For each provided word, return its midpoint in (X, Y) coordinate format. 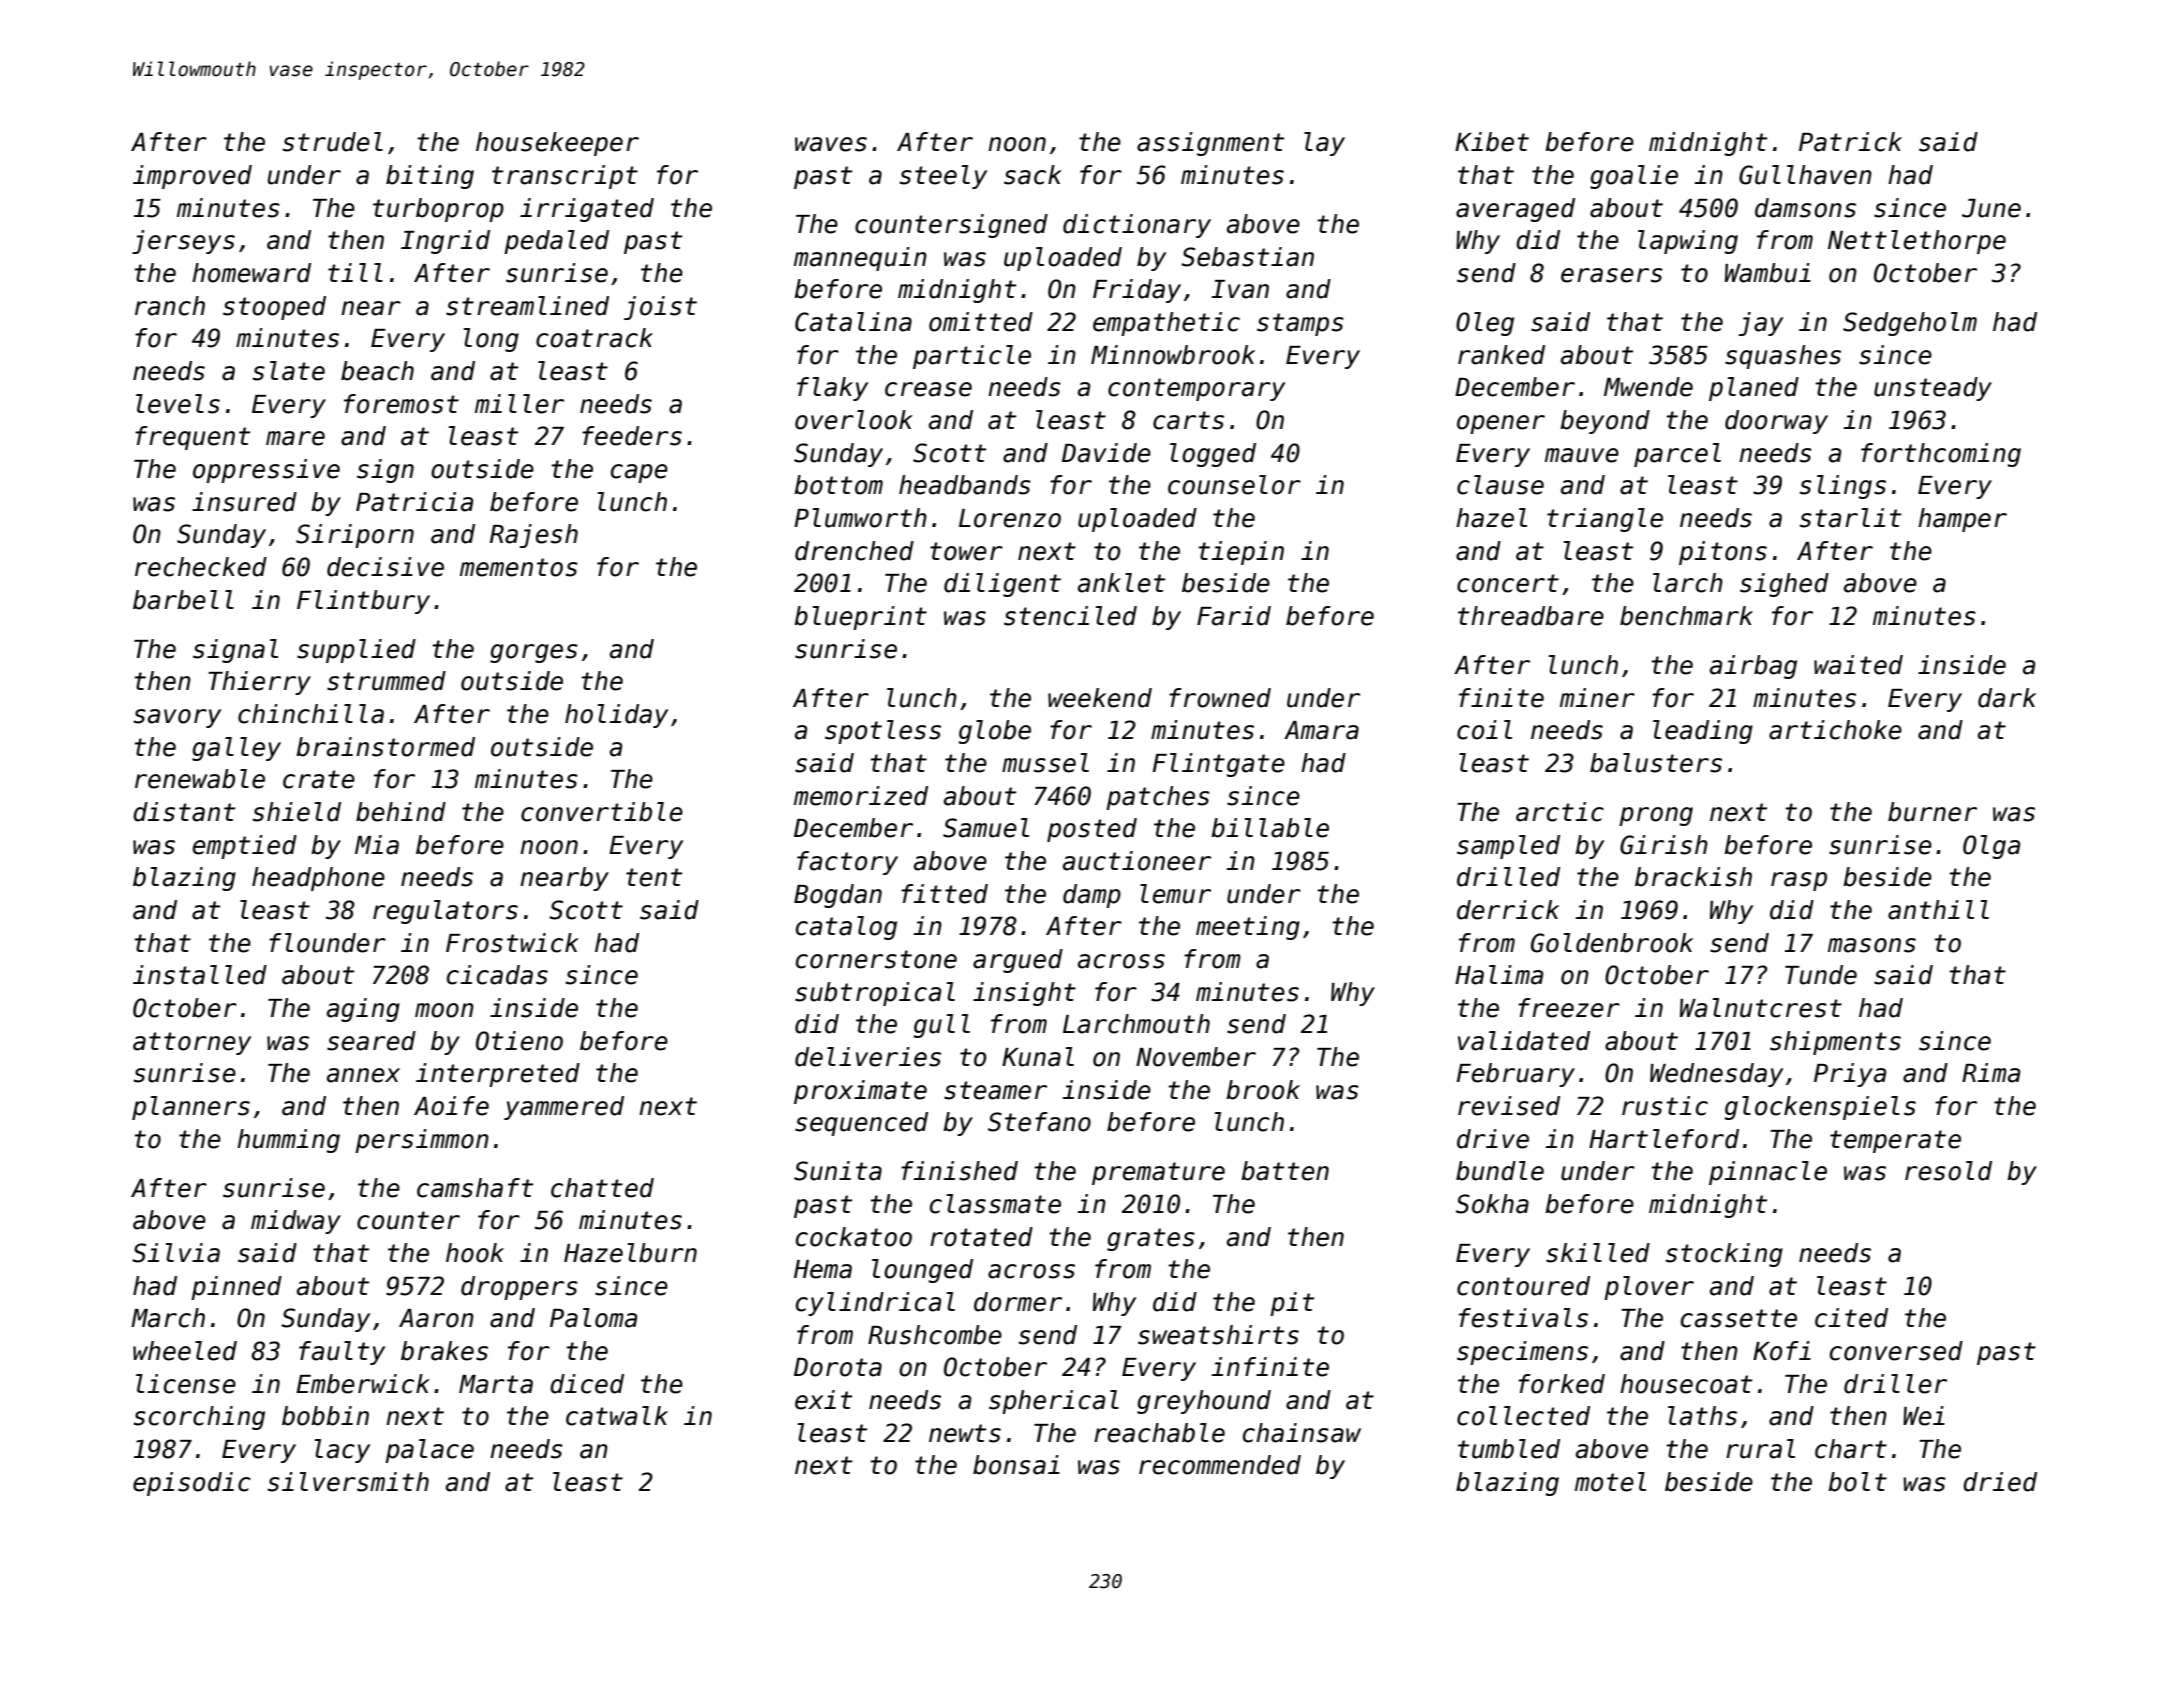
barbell (183, 600)
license (186, 1384)
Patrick (1850, 142)
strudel (333, 142)
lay (1324, 144)
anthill (1938, 910)
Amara (1321, 730)
